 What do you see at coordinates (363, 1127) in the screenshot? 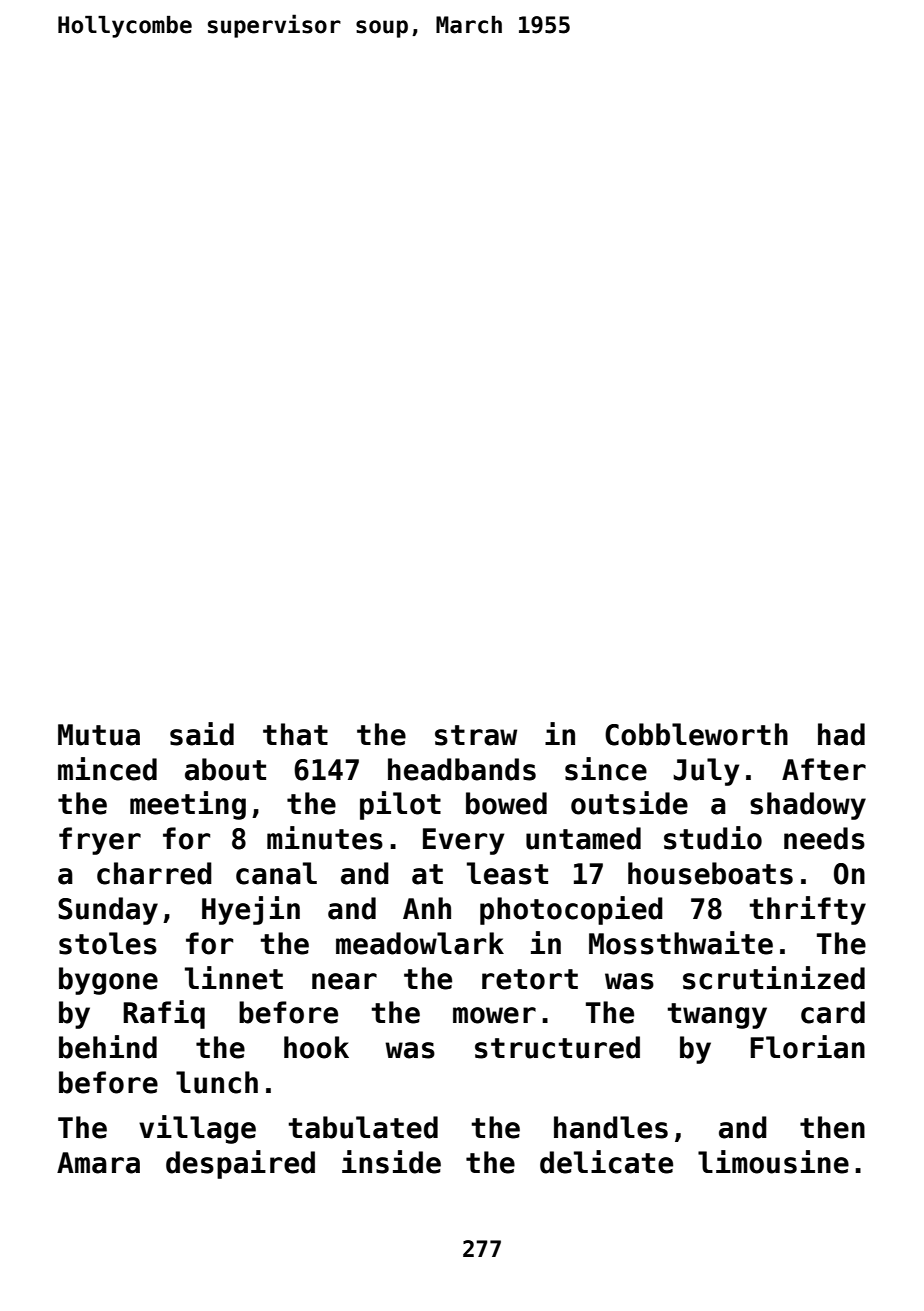
I see `tabulated` at bounding box center [363, 1127].
